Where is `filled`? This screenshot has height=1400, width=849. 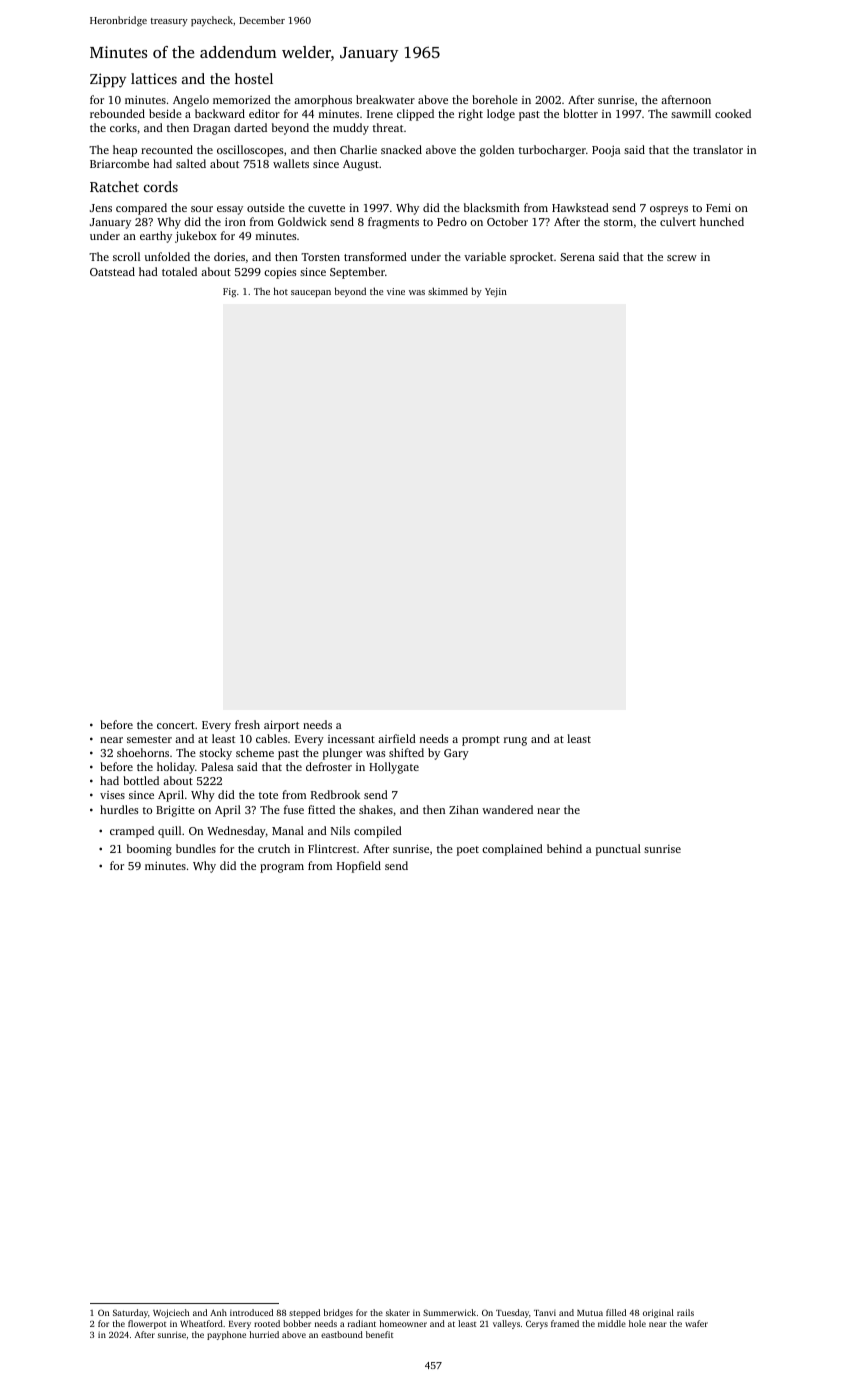
filled is located at coordinates (616, 1312).
